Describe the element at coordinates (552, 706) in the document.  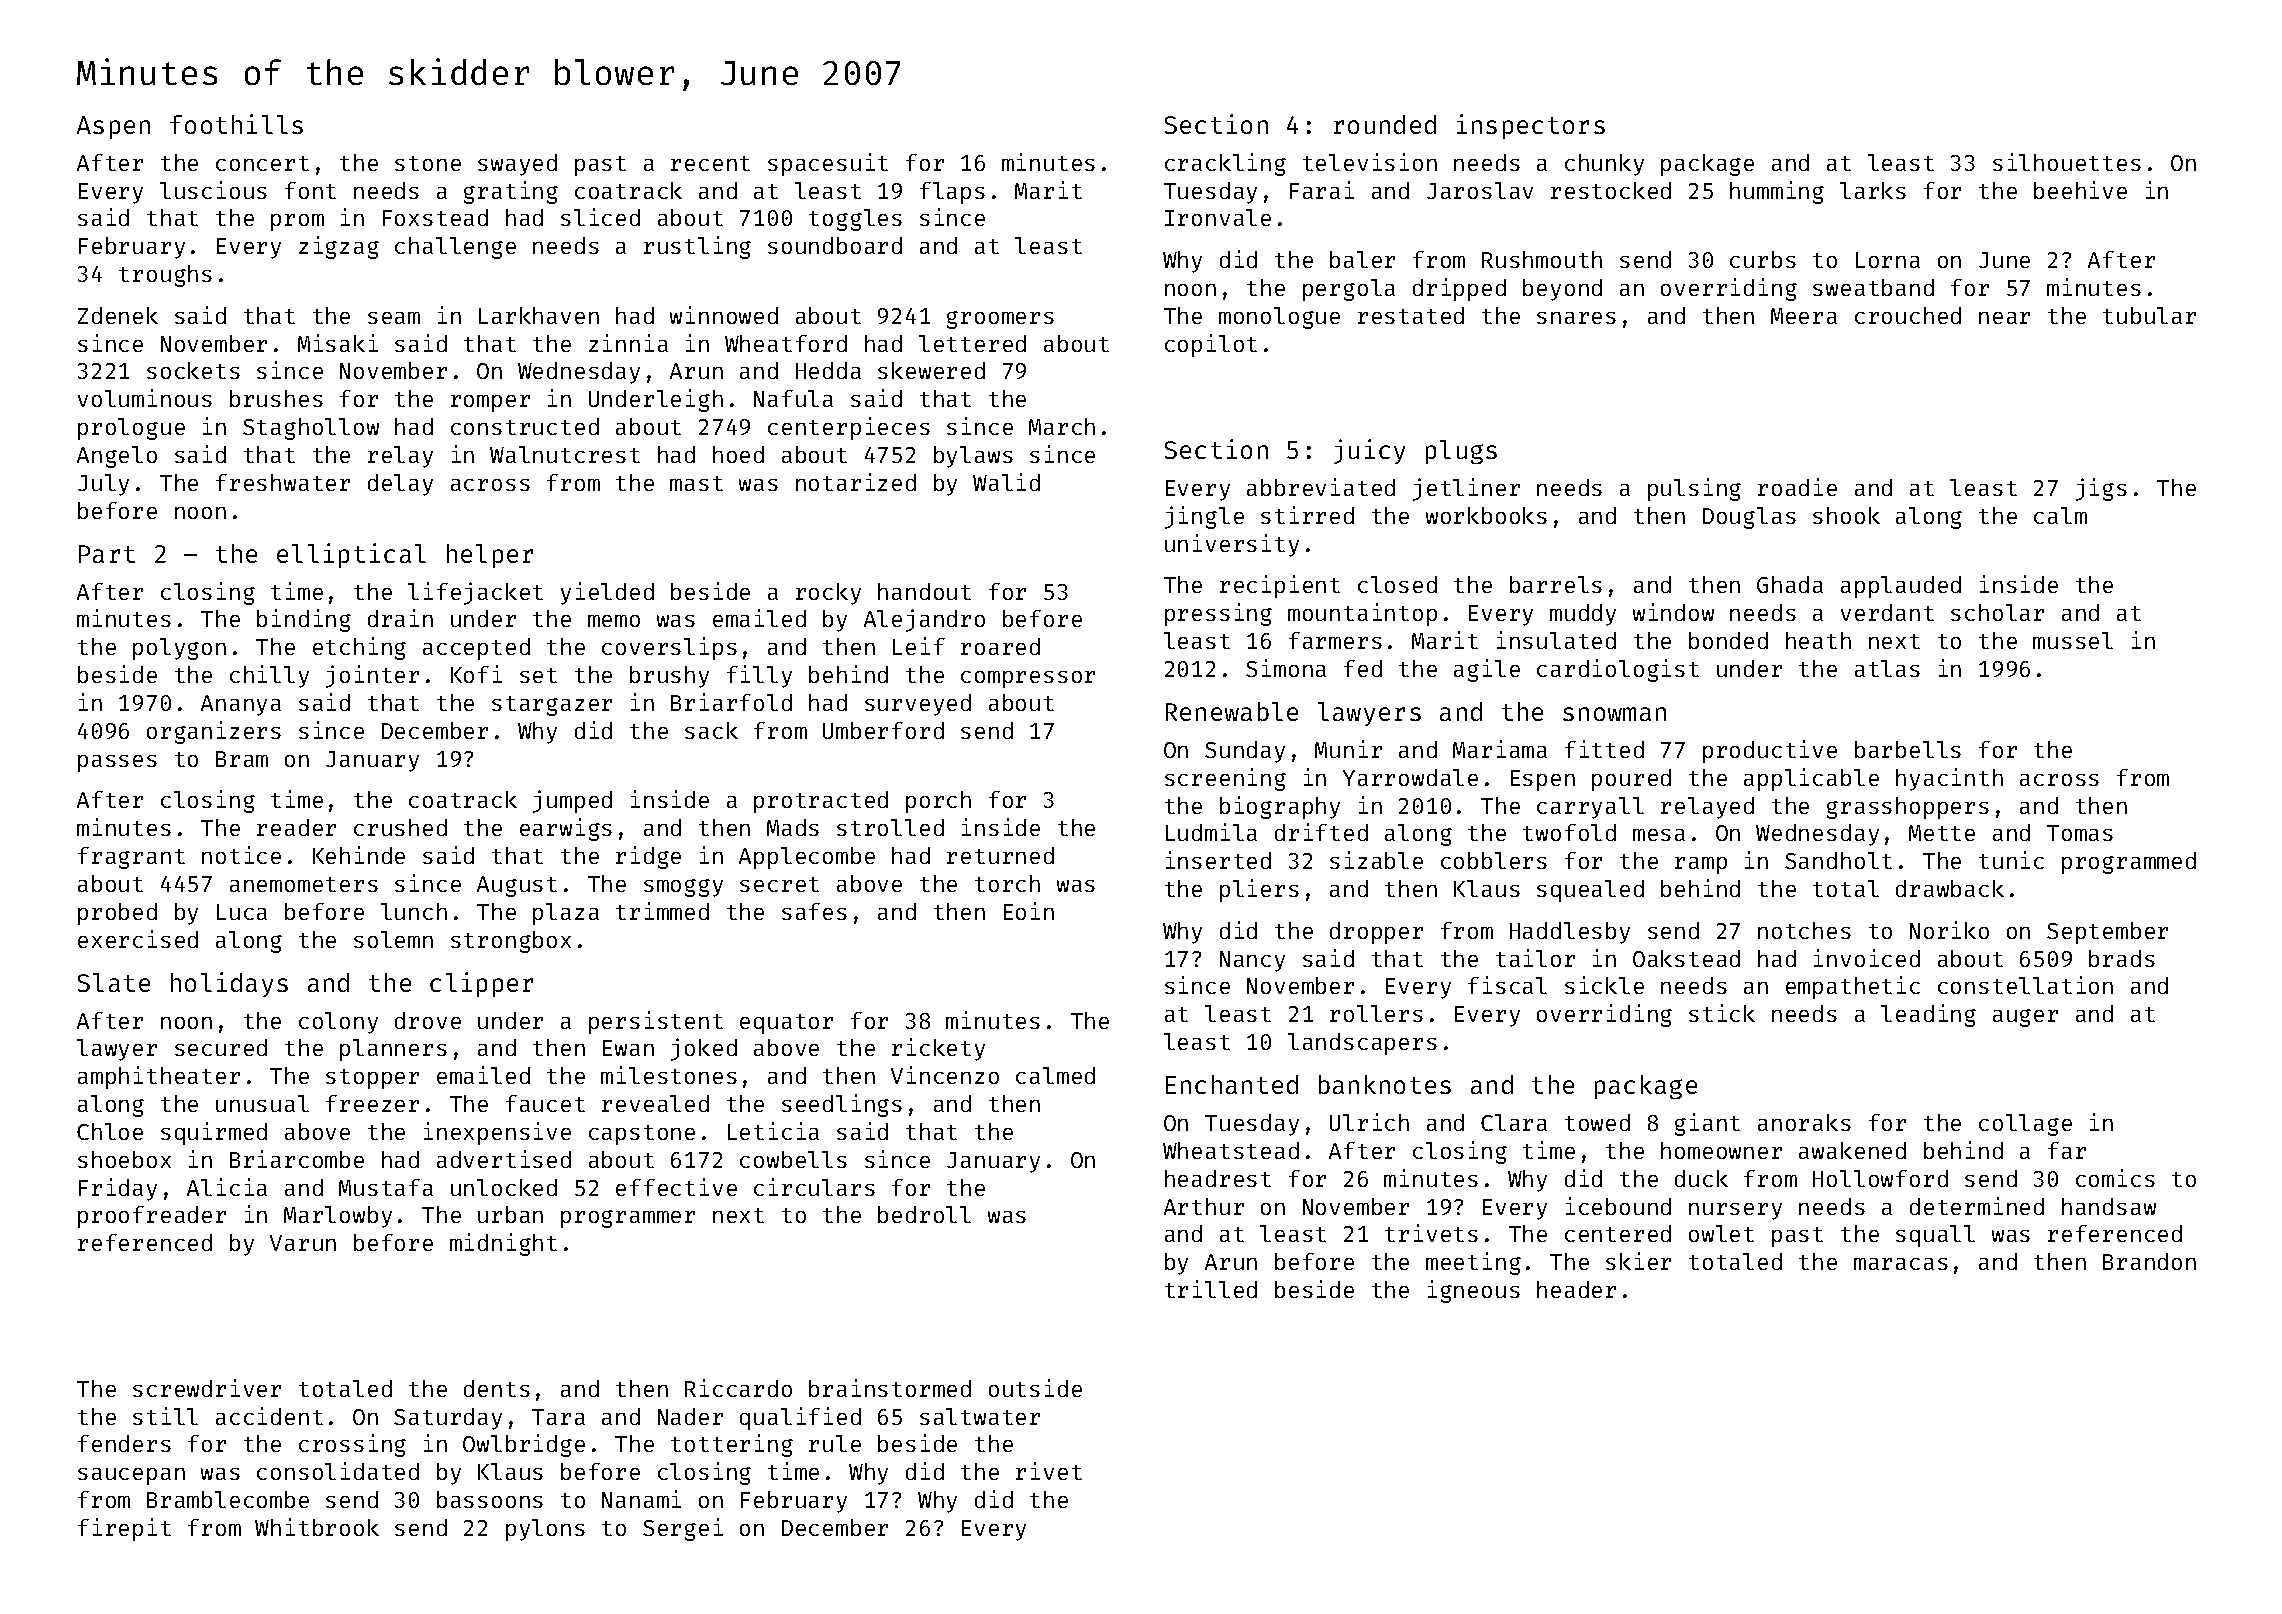
I see `stargazer` at that location.
